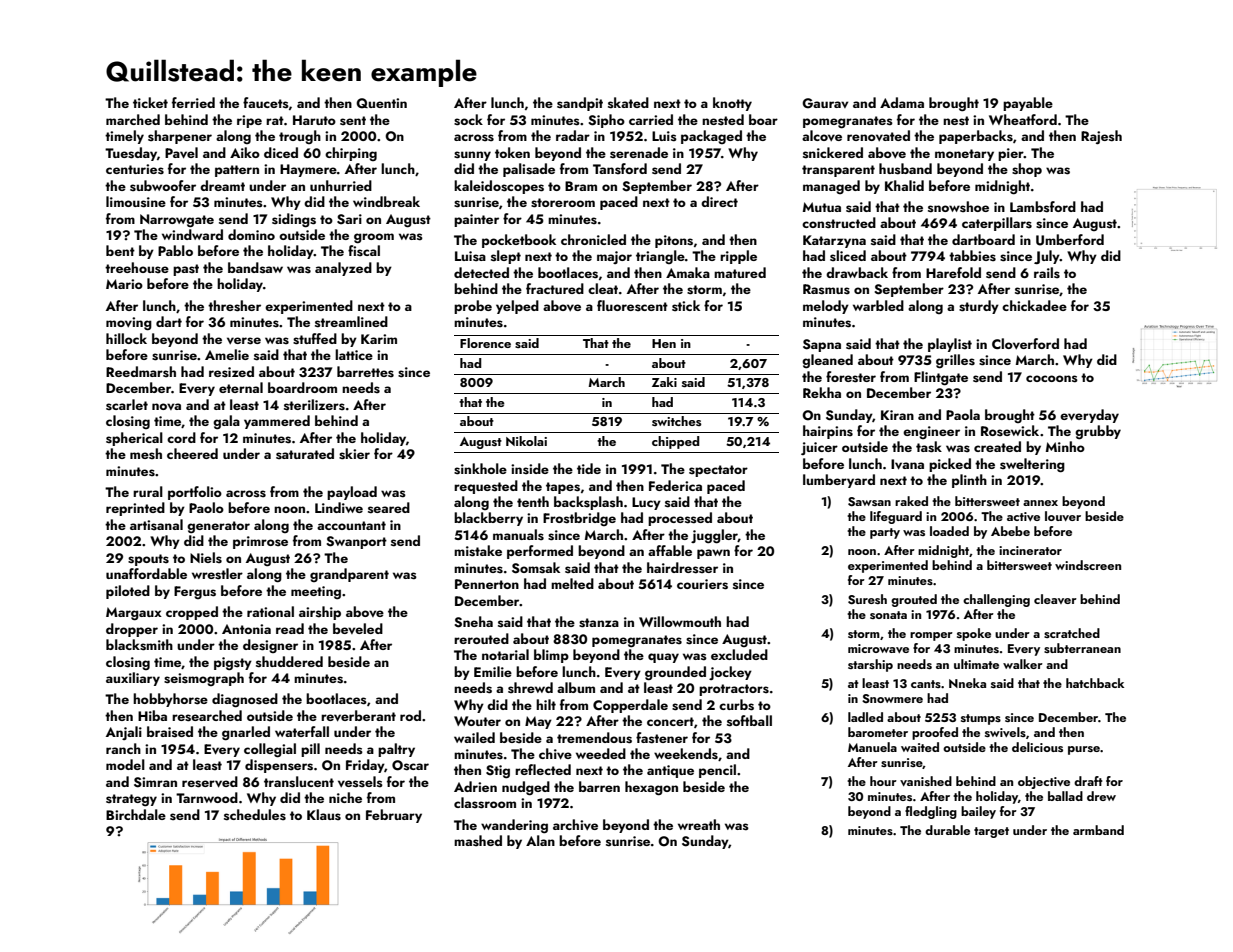  I want to click on mashed, so click(478, 841).
